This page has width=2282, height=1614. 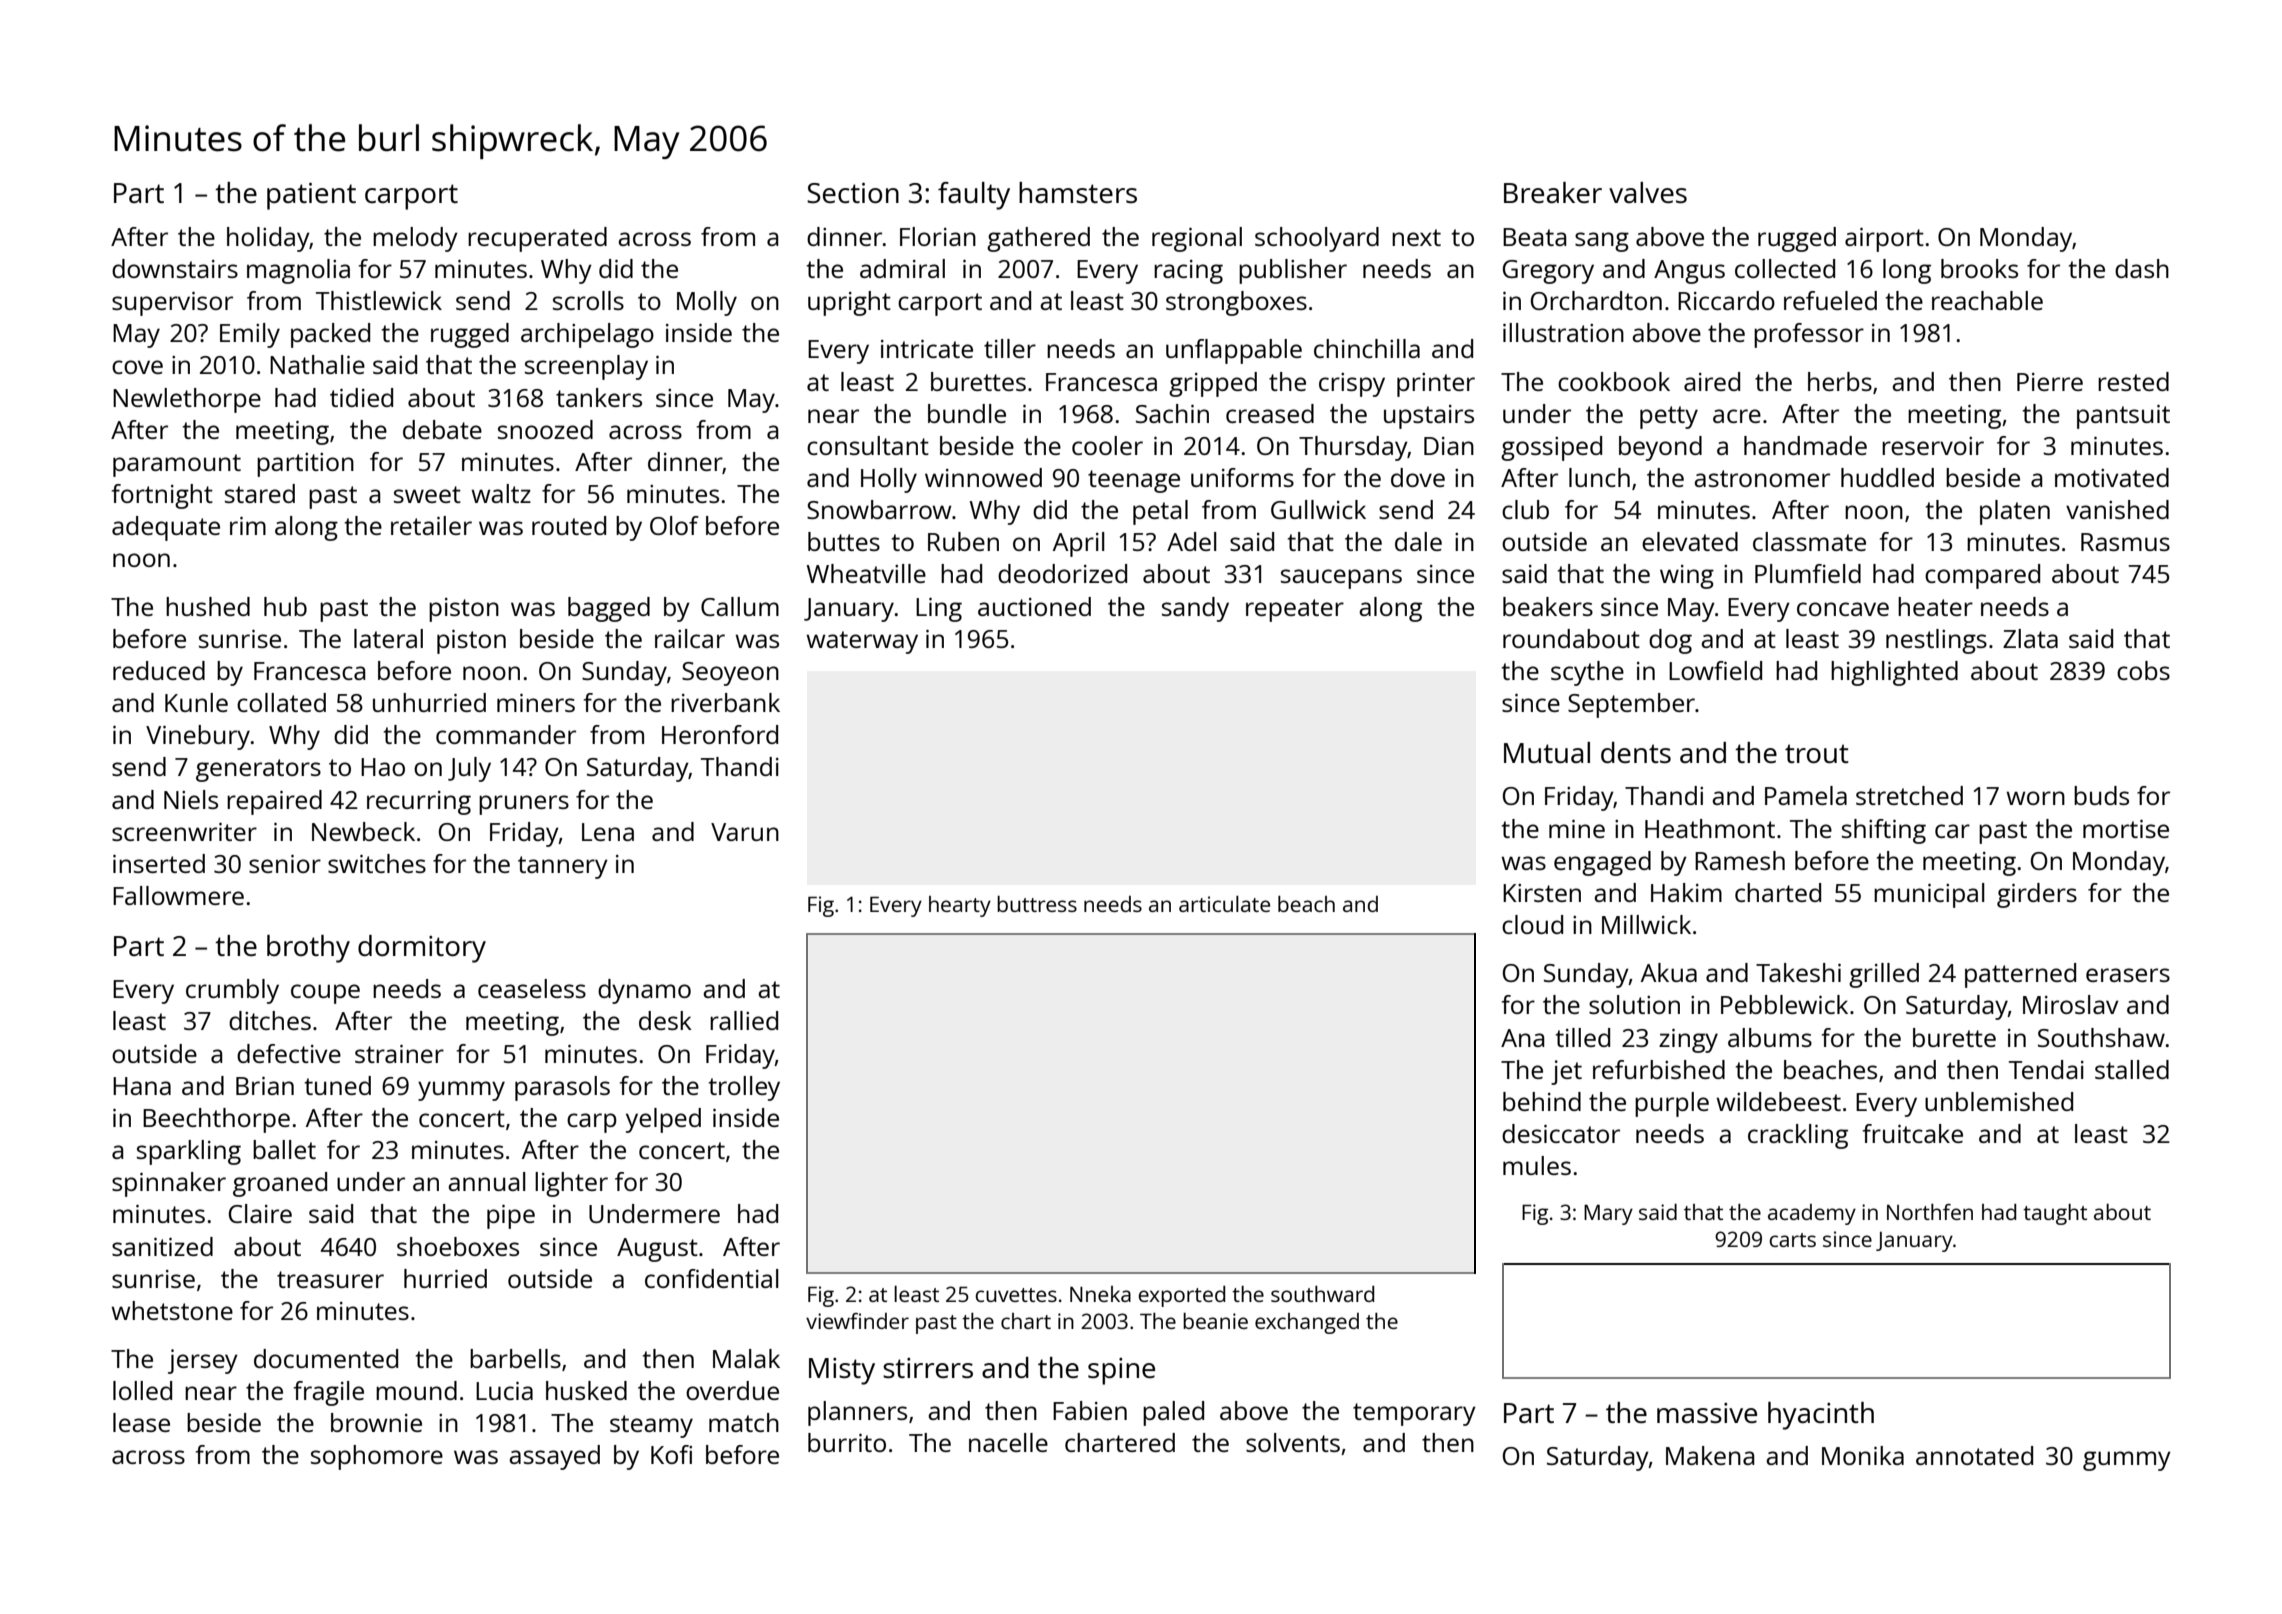 What do you see at coordinates (1236, 303) in the page?
I see `strongboxes` at bounding box center [1236, 303].
